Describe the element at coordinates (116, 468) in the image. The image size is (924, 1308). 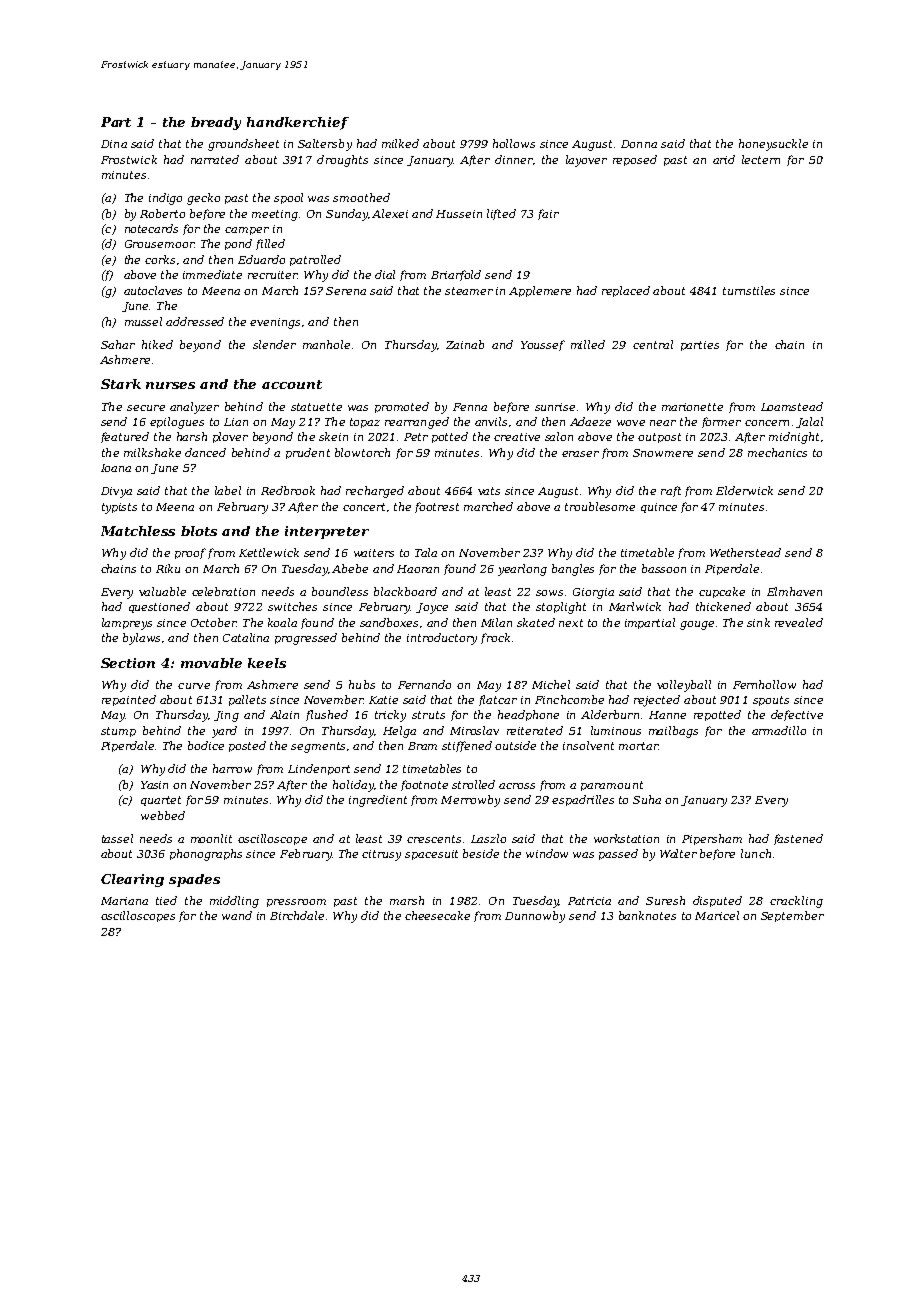
I see `Ioana` at that location.
